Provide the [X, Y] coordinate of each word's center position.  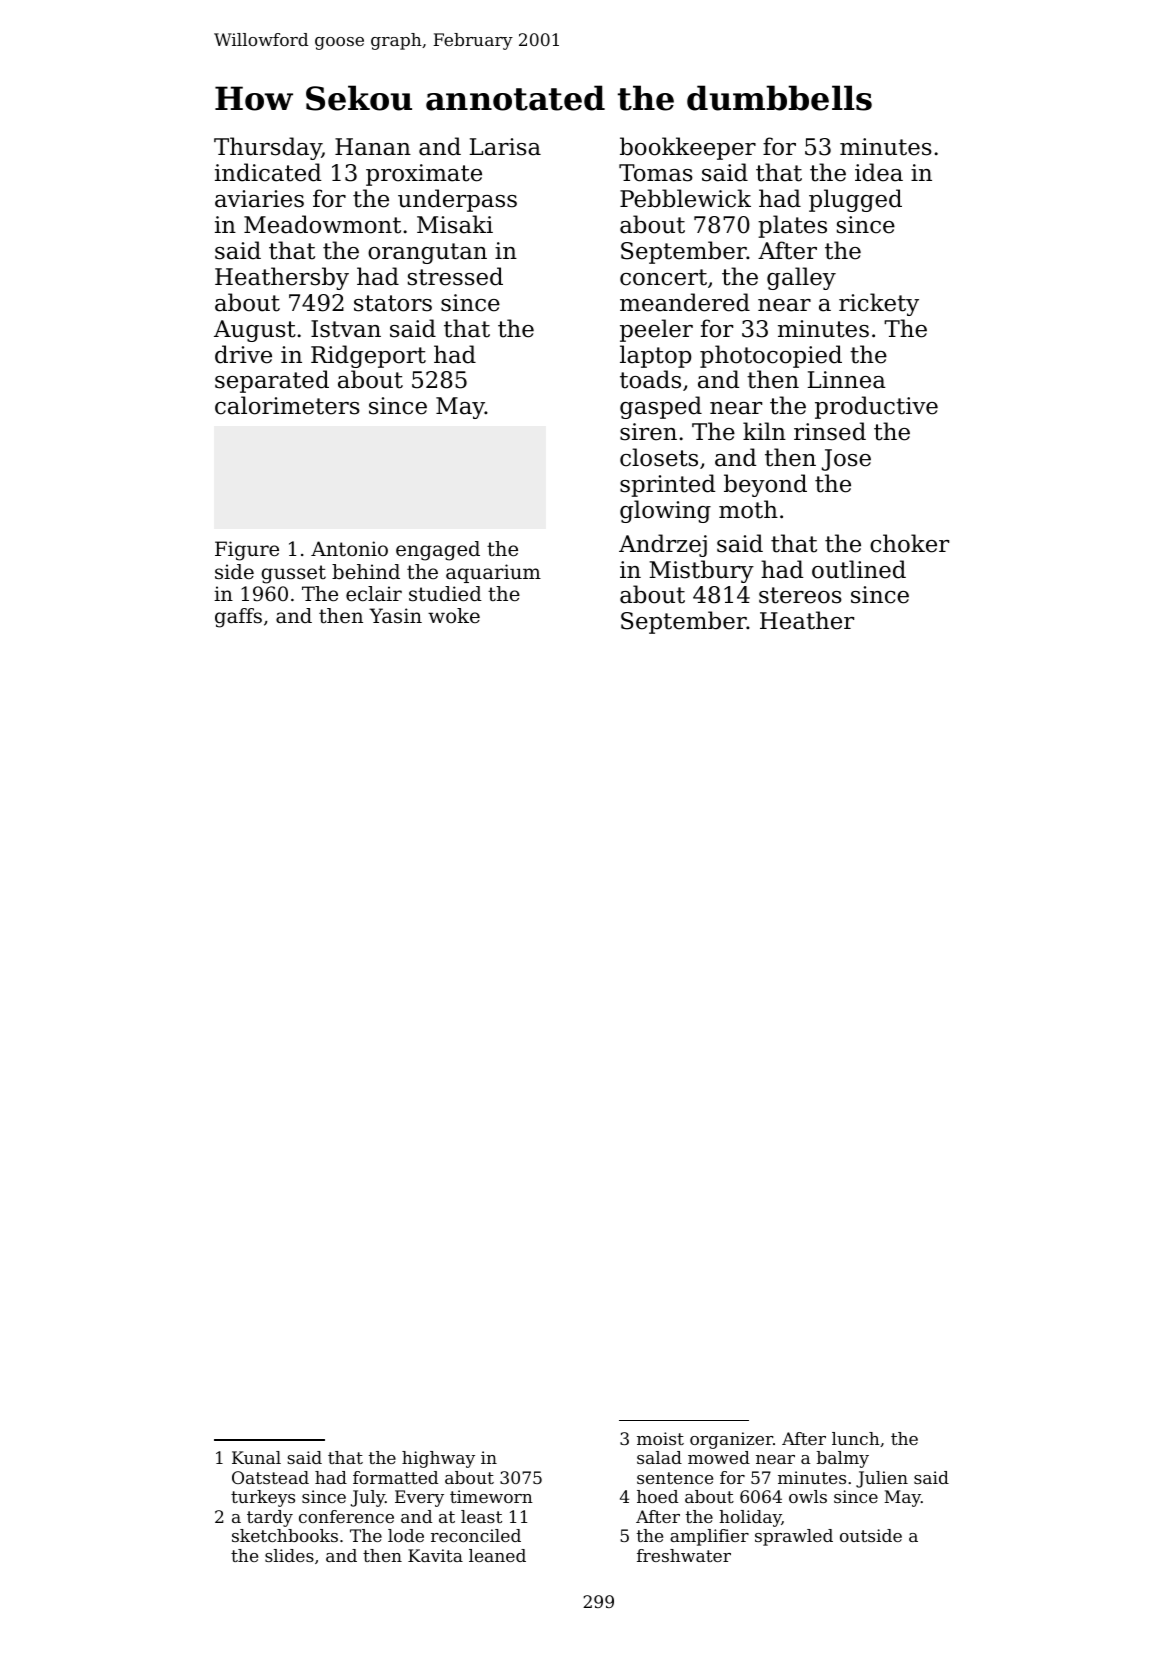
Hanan [373, 147]
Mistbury [701, 571]
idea [879, 172]
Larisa [505, 147]
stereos [800, 595]
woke [454, 616]
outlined [859, 569]
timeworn [491, 1496]
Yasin [395, 615]
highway [438, 1459]
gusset [294, 574]
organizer [731, 1440]
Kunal [256, 1457]
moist [660, 1438]
